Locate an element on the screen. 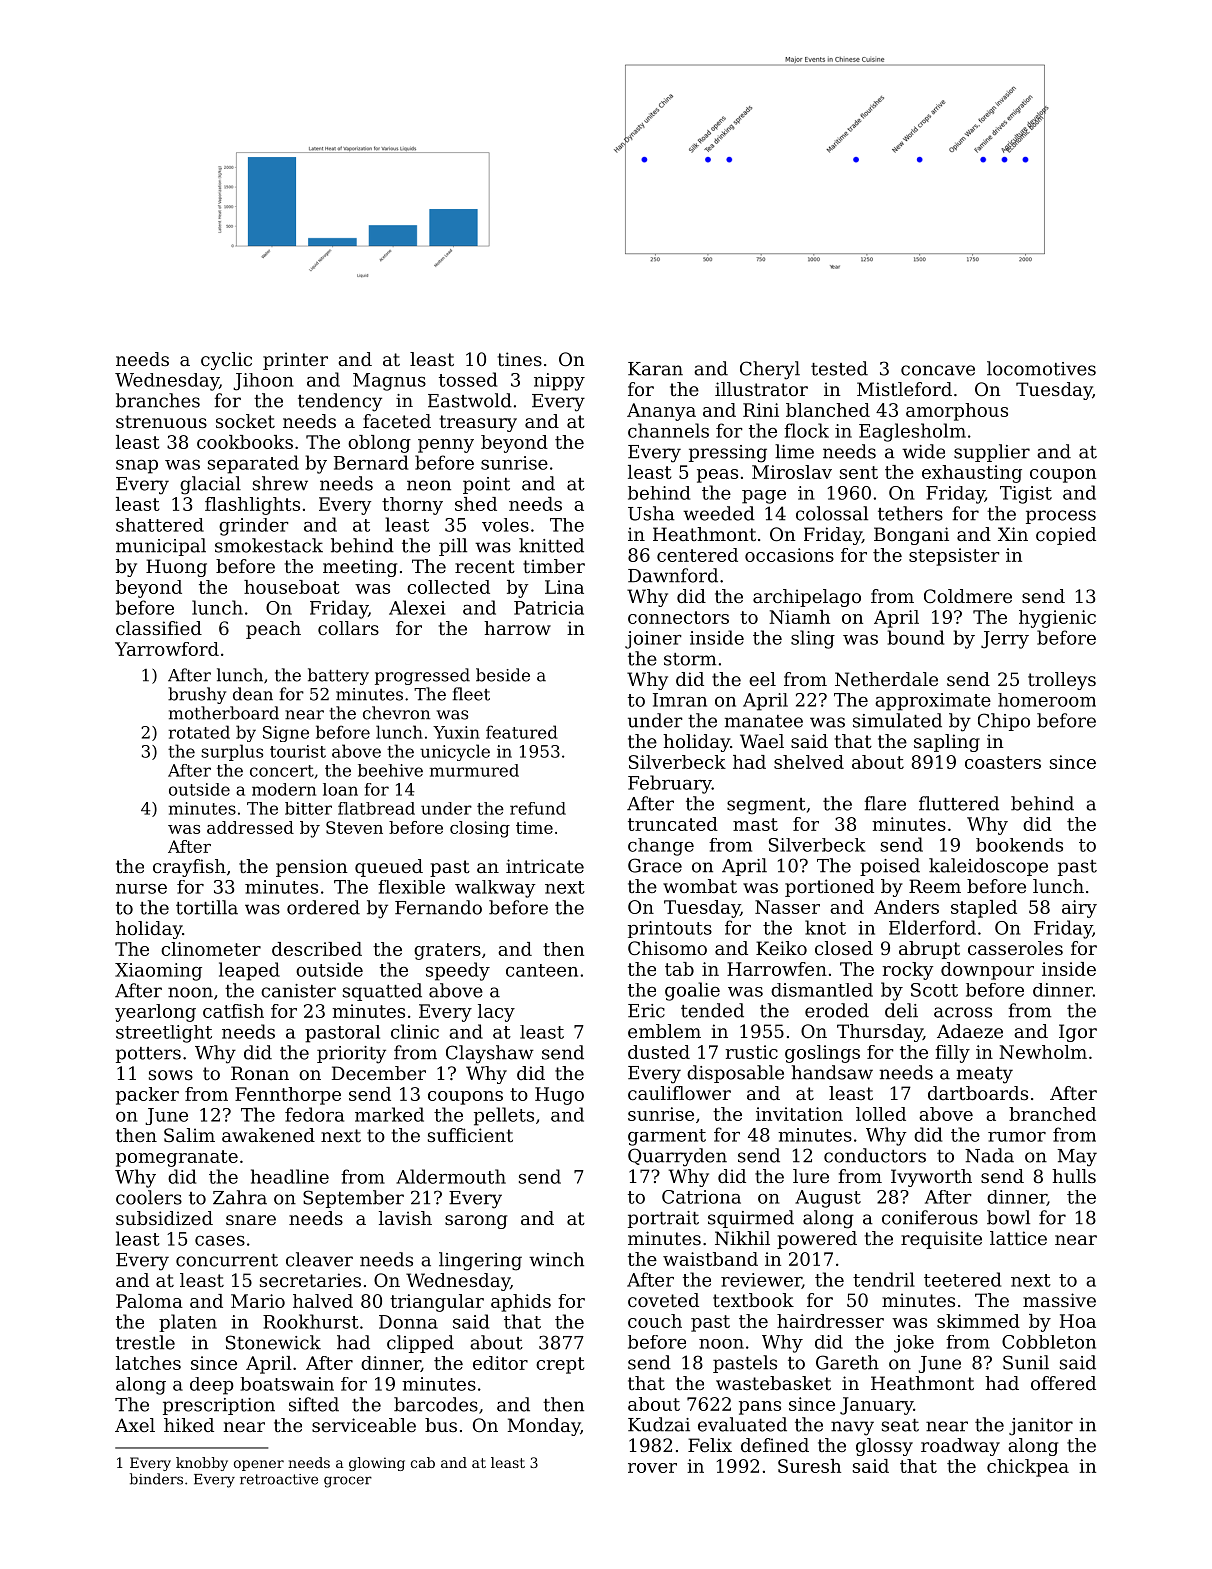  conductors is located at coordinates (875, 1155).
